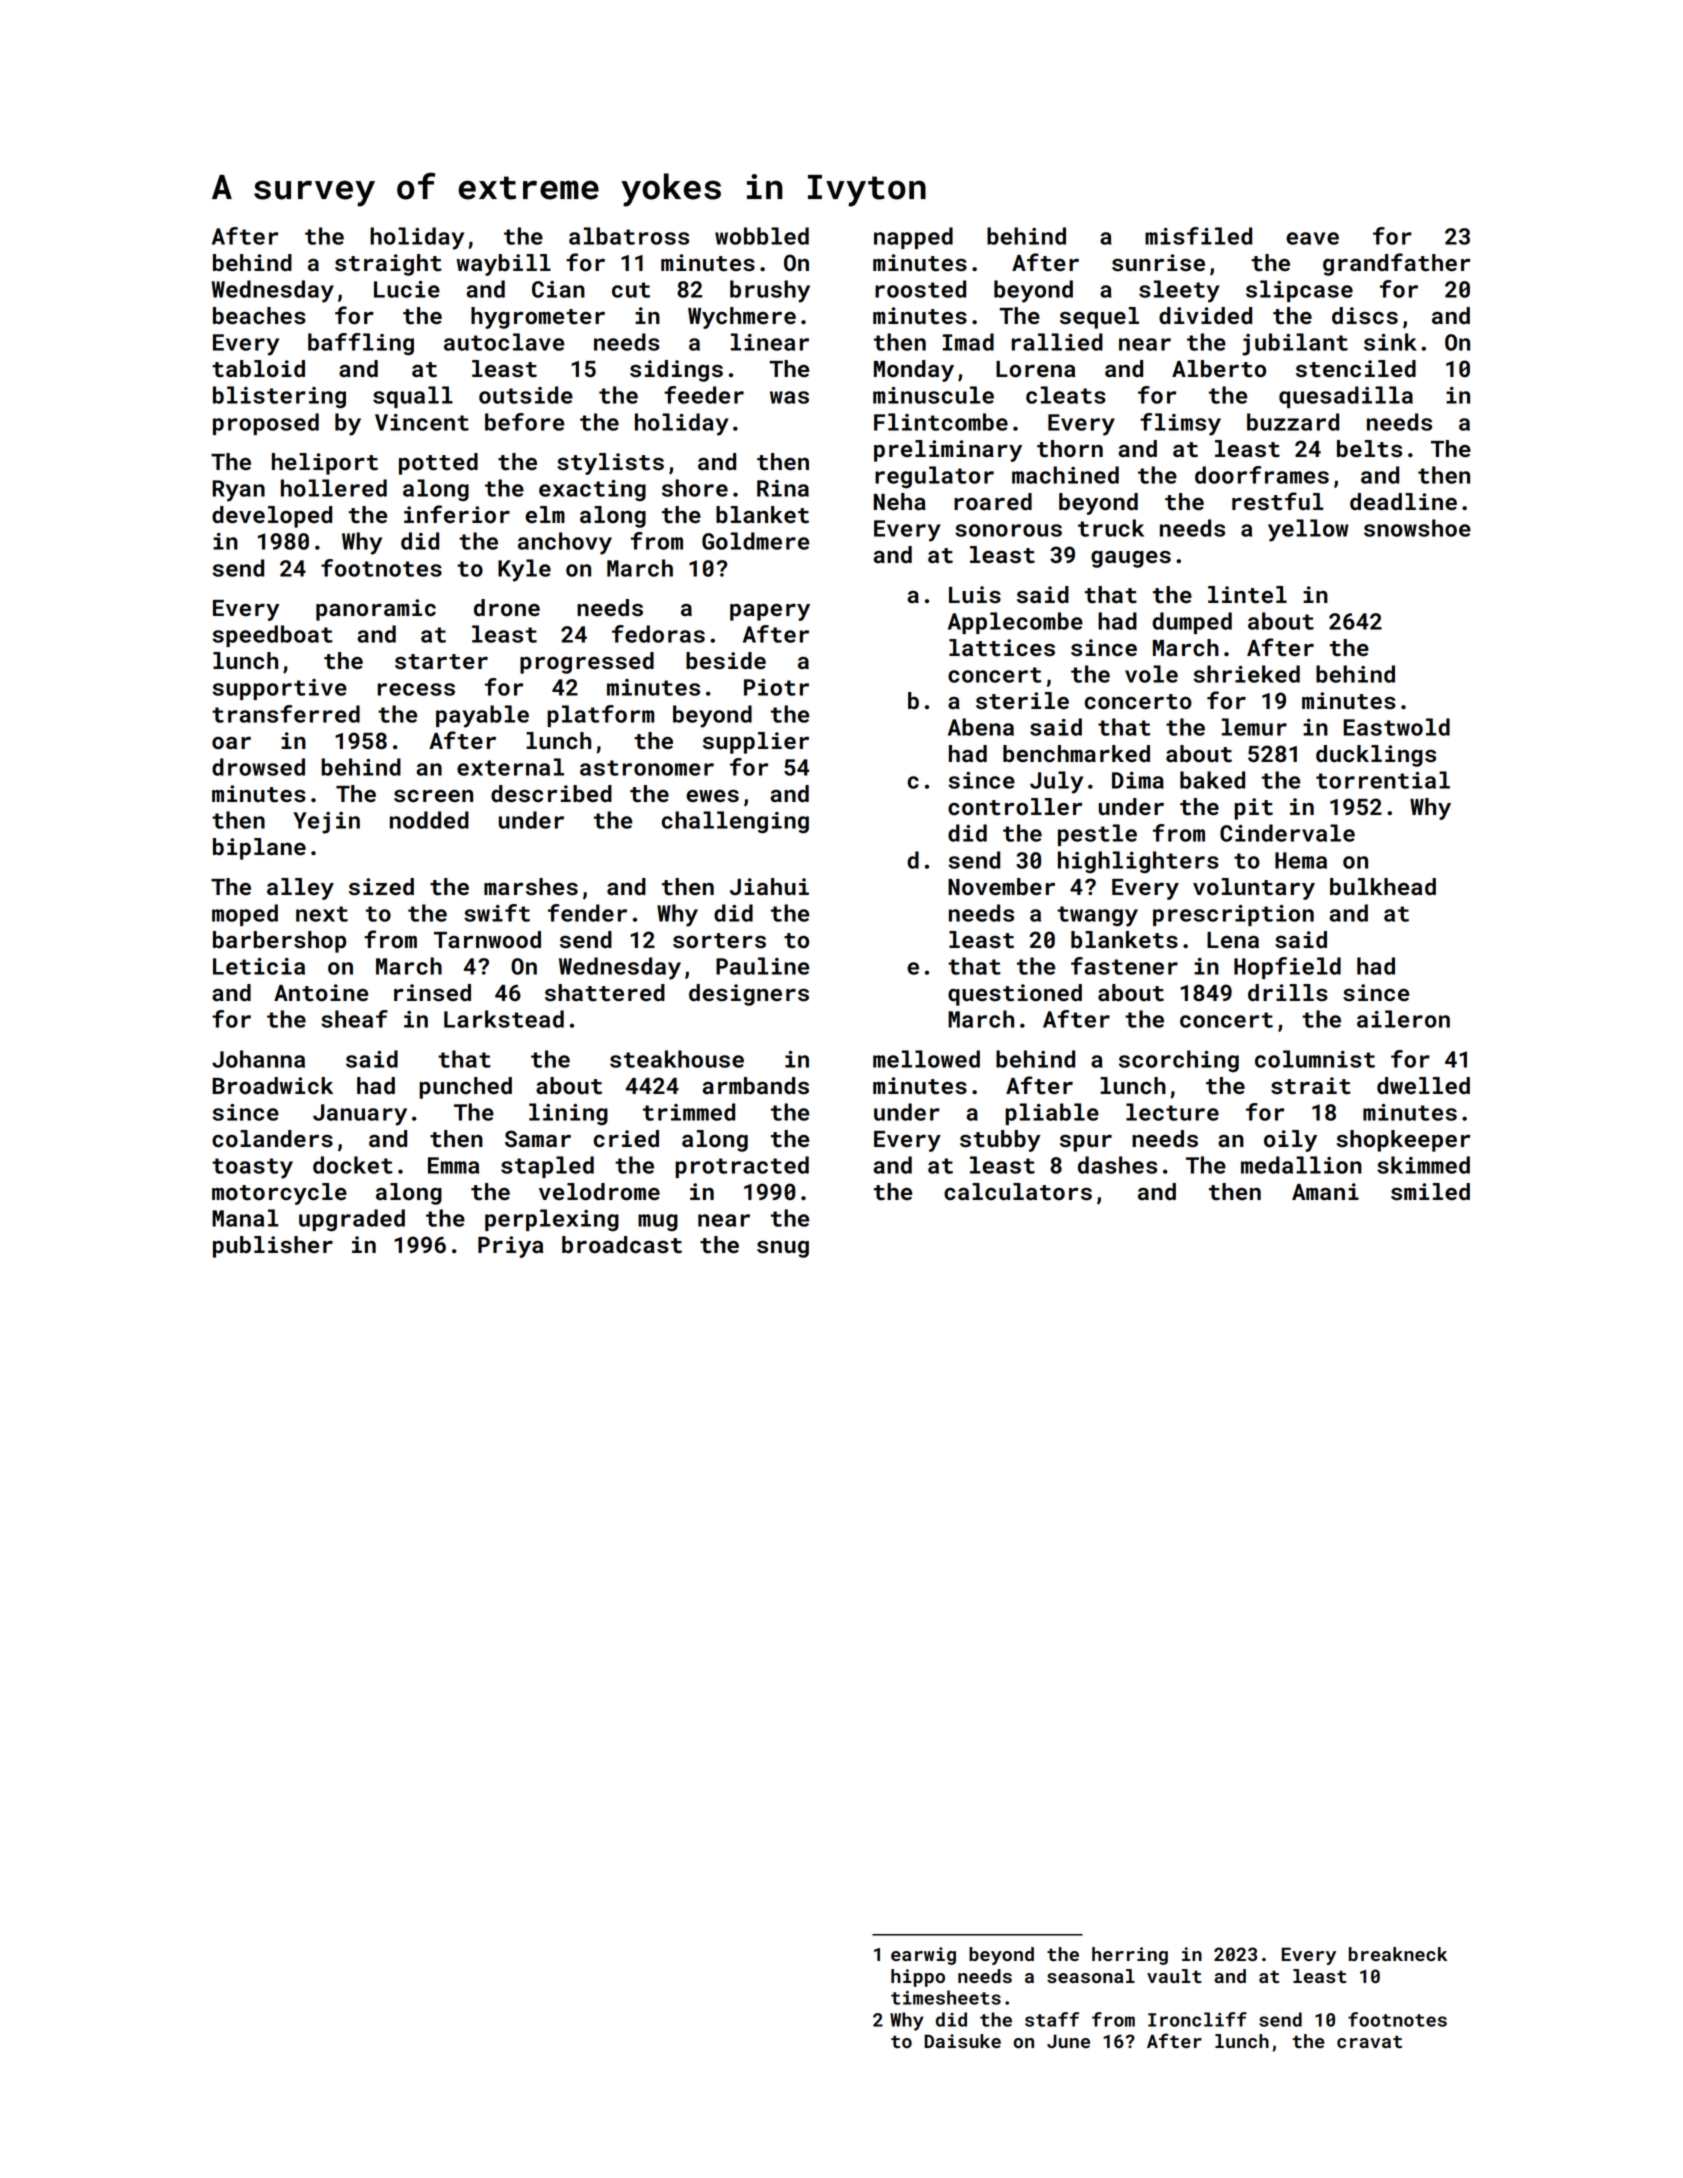  What do you see at coordinates (1018, 1192) in the page?
I see `calculators` at bounding box center [1018, 1192].
